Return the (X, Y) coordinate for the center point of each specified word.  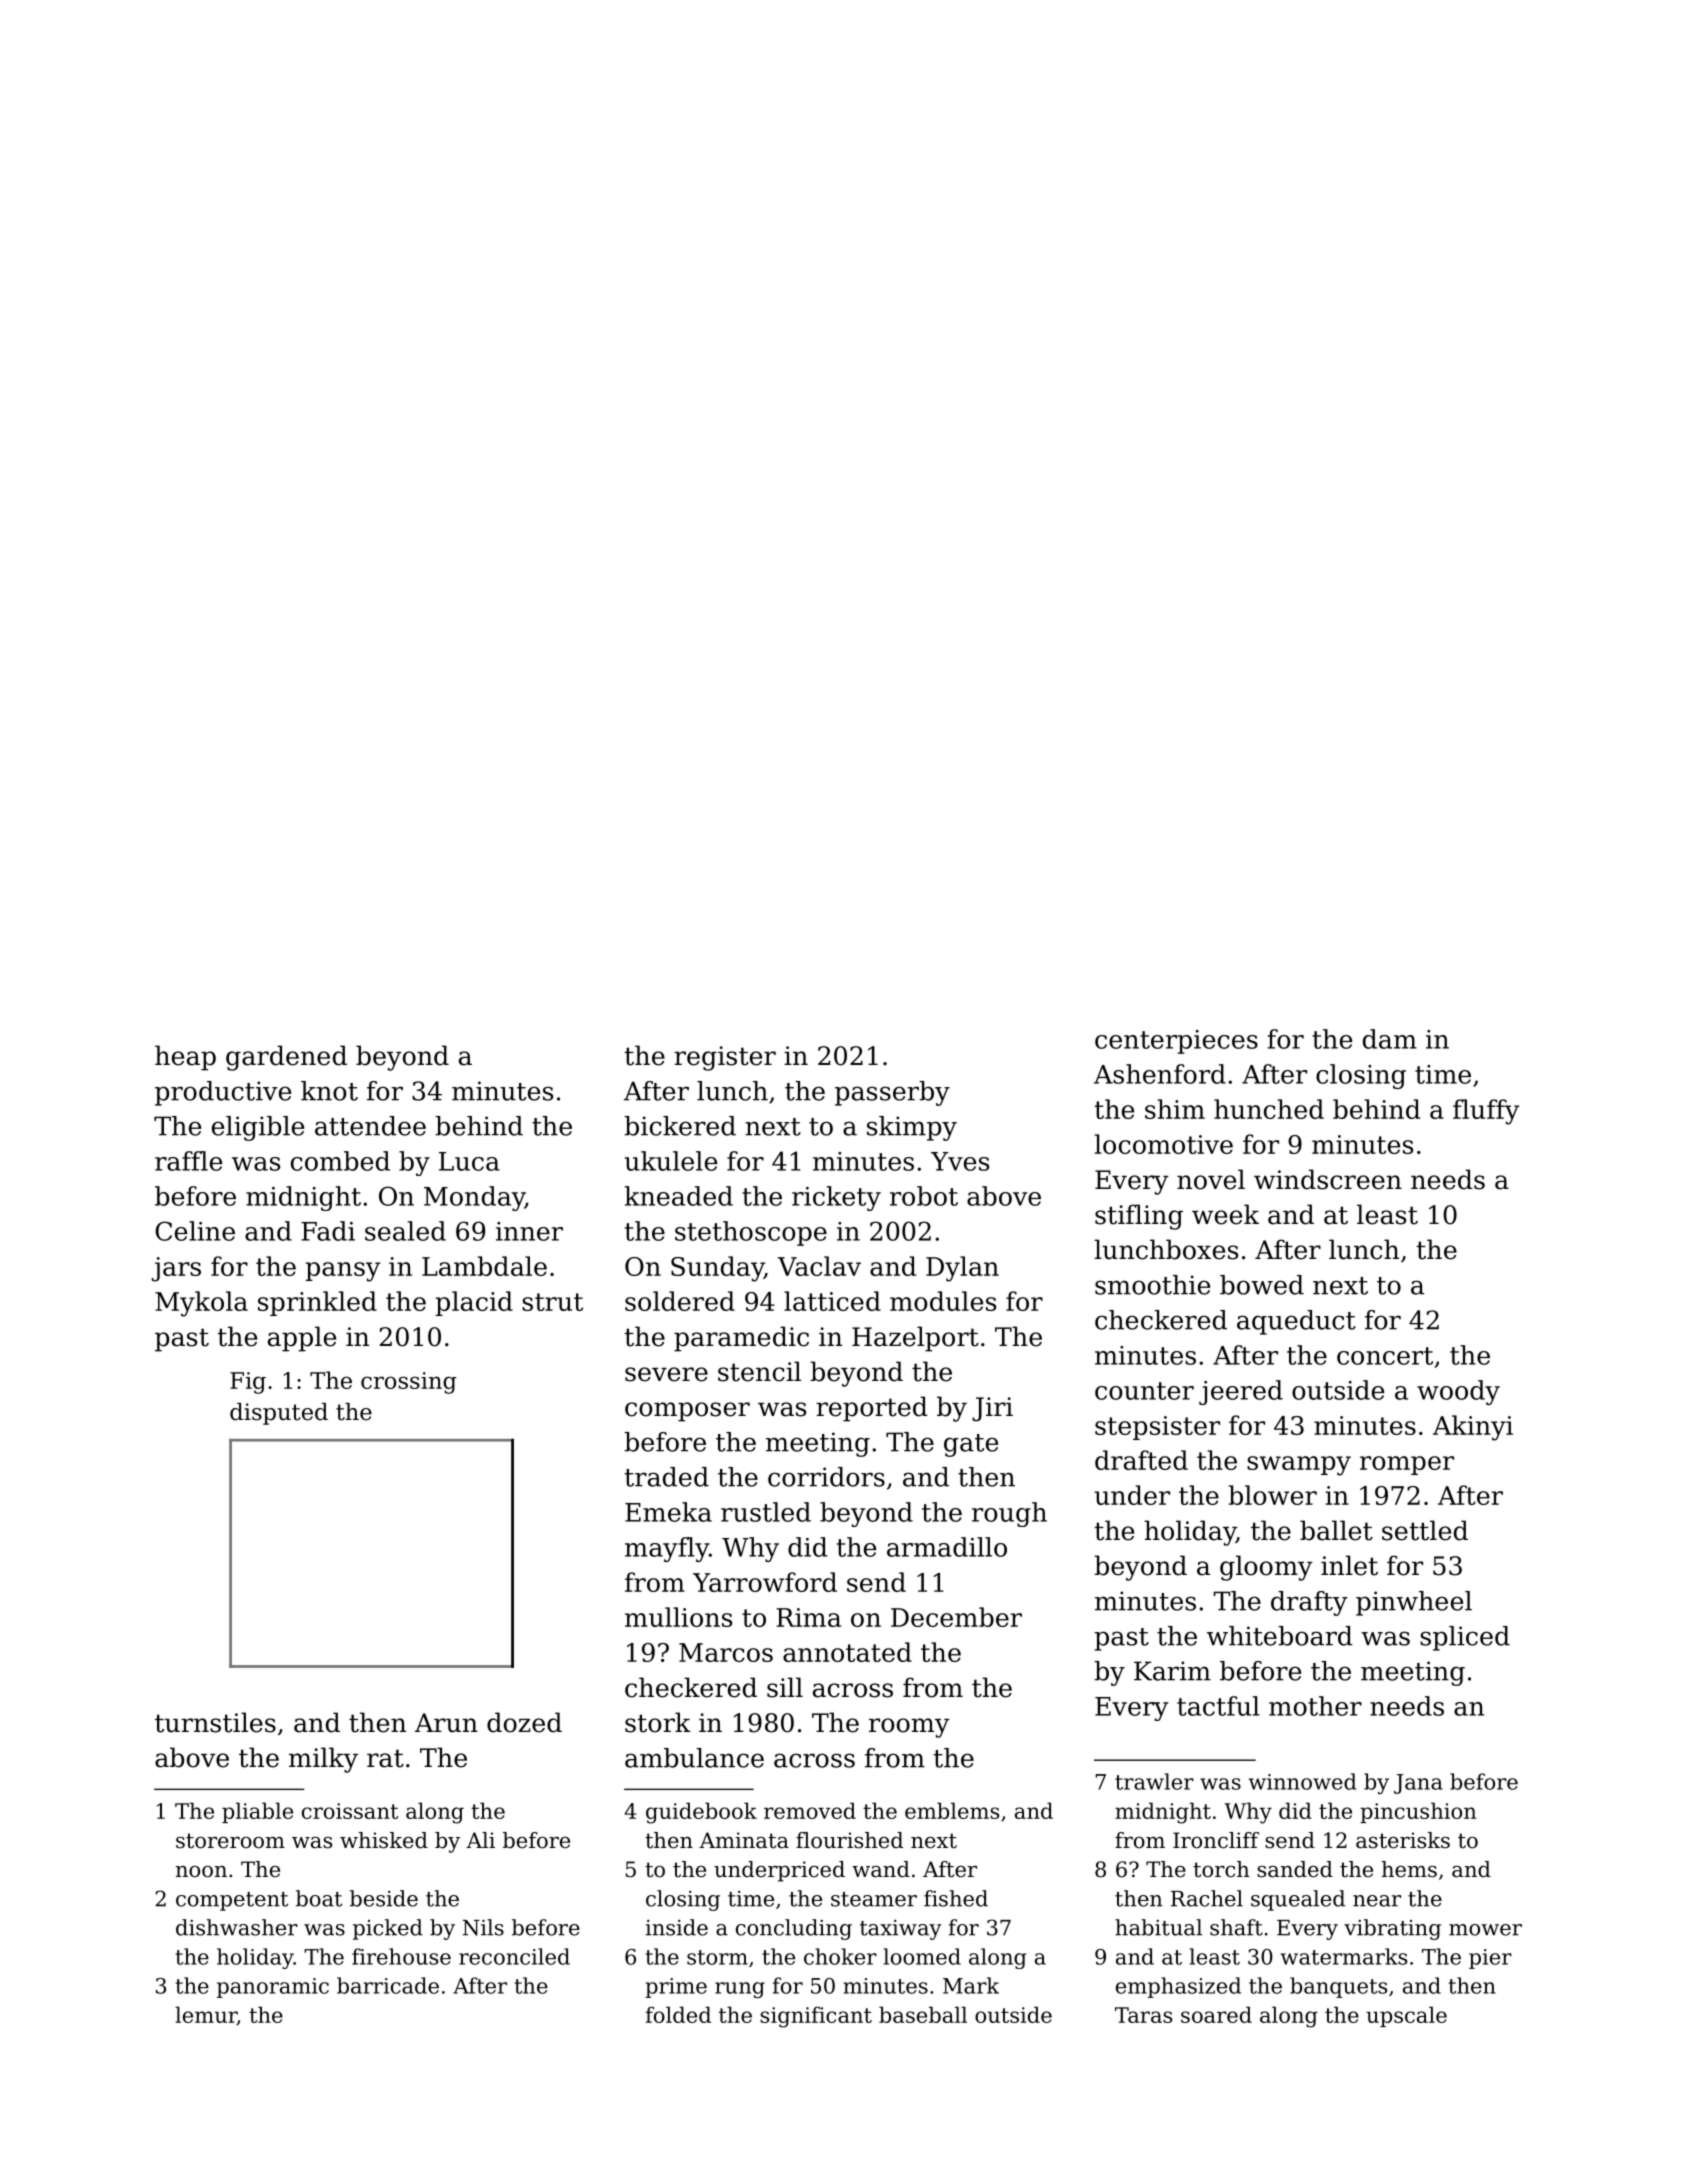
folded (678, 2014)
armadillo (947, 1547)
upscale (1406, 2016)
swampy (1299, 1466)
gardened (286, 1058)
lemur (206, 2015)
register (725, 1058)
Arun (446, 1723)
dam (1390, 1039)
